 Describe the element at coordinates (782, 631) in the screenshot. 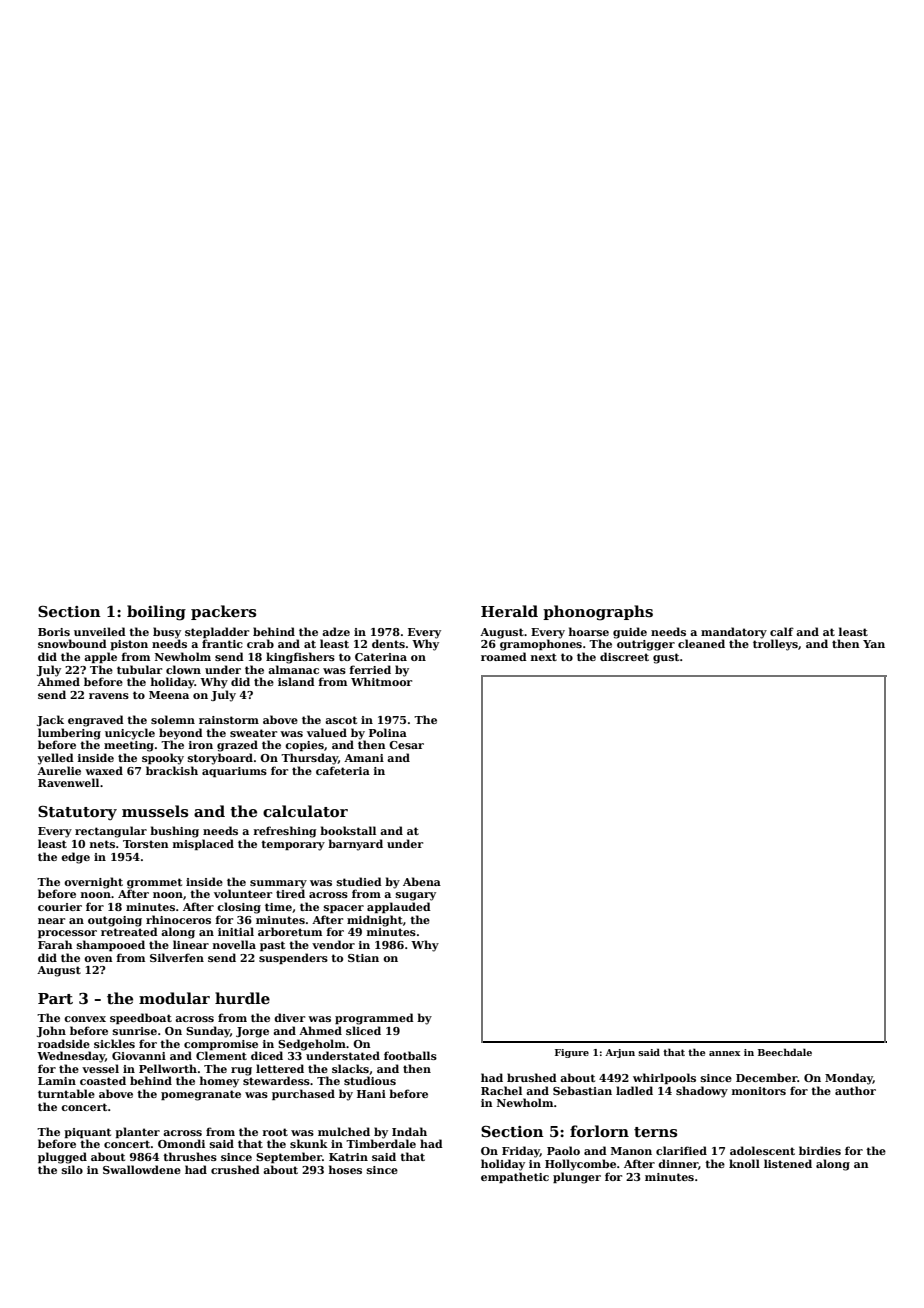

I see `calf` at that location.
